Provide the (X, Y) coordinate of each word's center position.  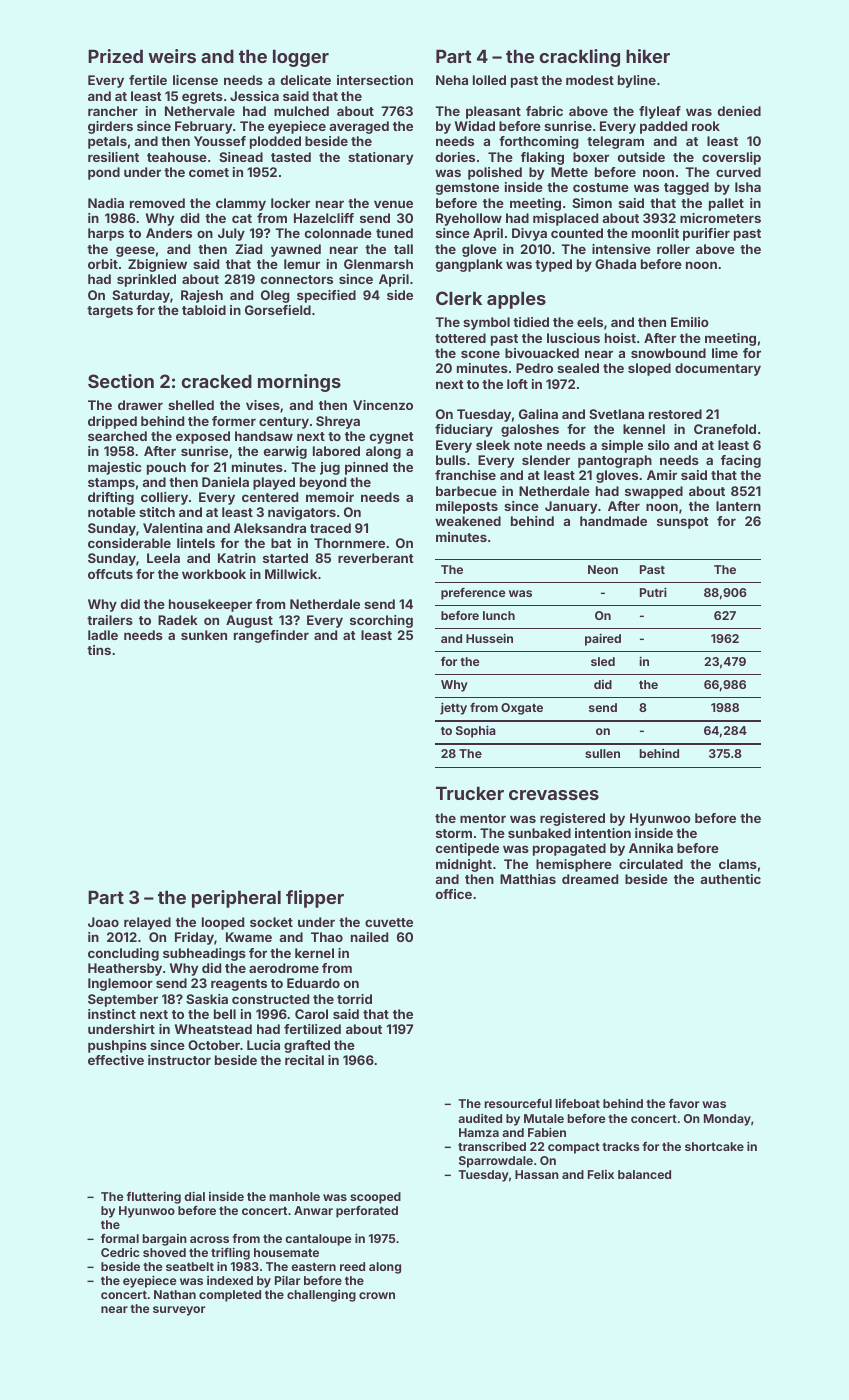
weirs (172, 56)
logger (301, 58)
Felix (601, 1174)
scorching (381, 621)
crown (377, 1295)
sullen (602, 753)
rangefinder (271, 636)
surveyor (179, 1311)
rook (706, 126)
